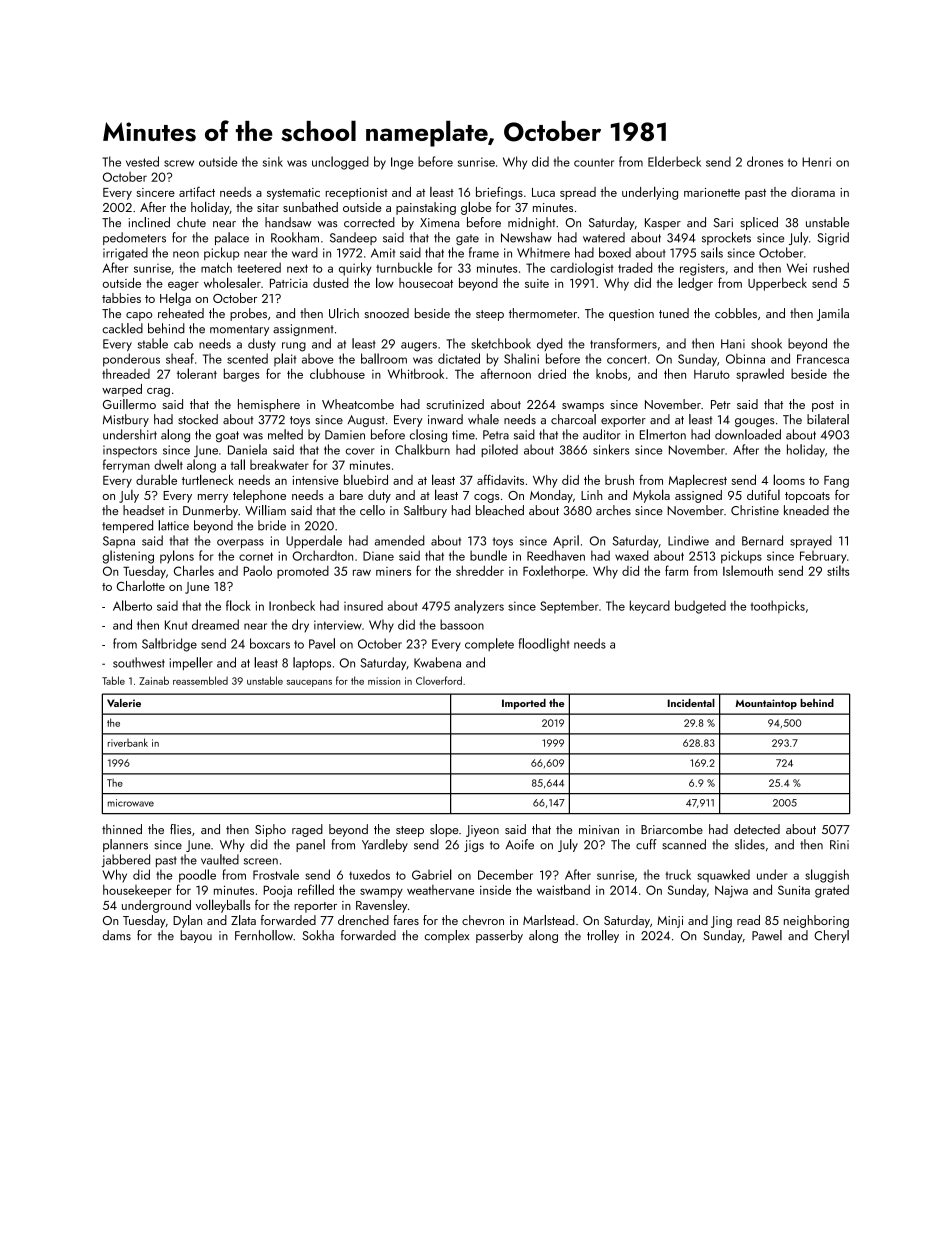  What do you see at coordinates (208, 479) in the page?
I see `turtleneck` at bounding box center [208, 479].
